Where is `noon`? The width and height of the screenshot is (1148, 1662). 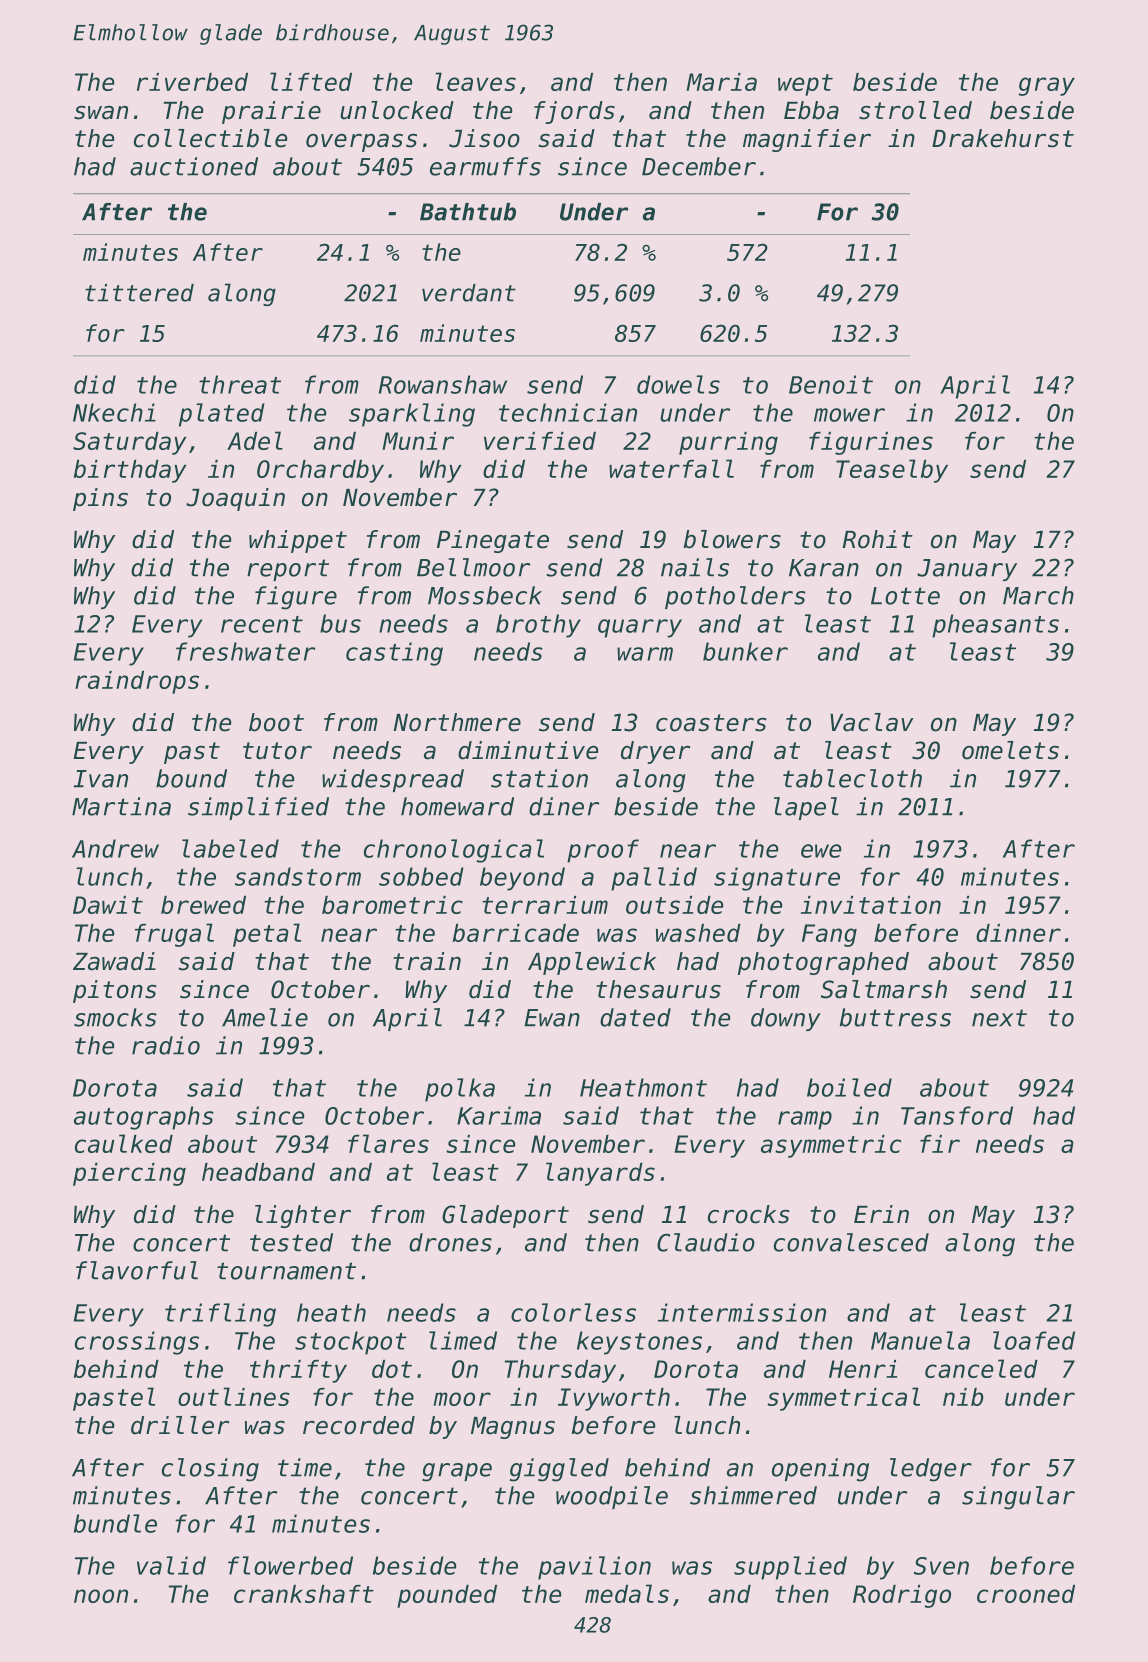 noon is located at coordinates (101, 1596).
